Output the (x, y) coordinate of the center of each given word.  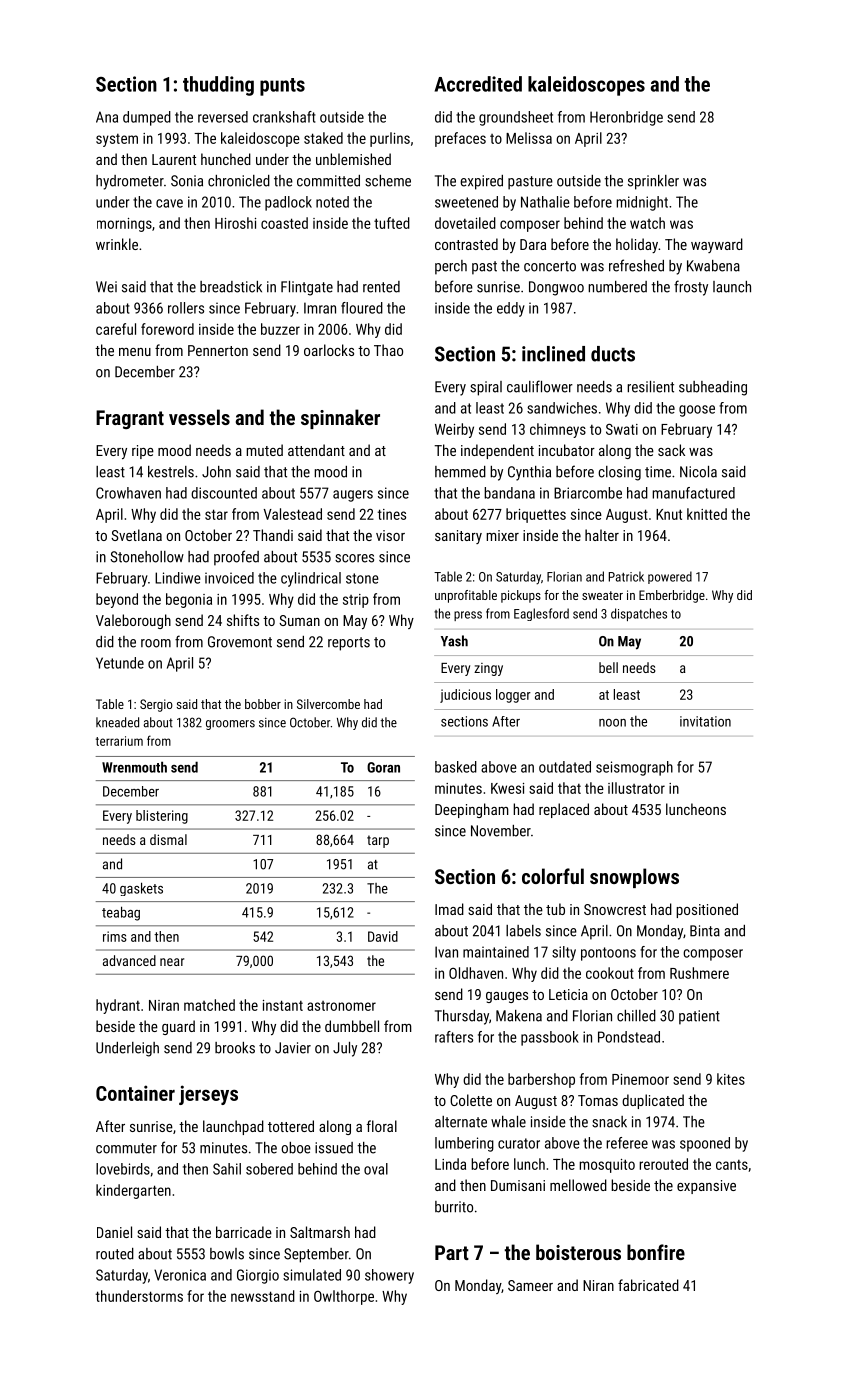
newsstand (263, 1296)
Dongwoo (556, 288)
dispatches (639, 614)
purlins (390, 139)
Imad (449, 909)
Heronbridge (626, 118)
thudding (218, 86)
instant (283, 1005)
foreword (167, 329)
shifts (243, 620)
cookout (610, 973)
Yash (454, 641)
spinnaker (340, 419)
